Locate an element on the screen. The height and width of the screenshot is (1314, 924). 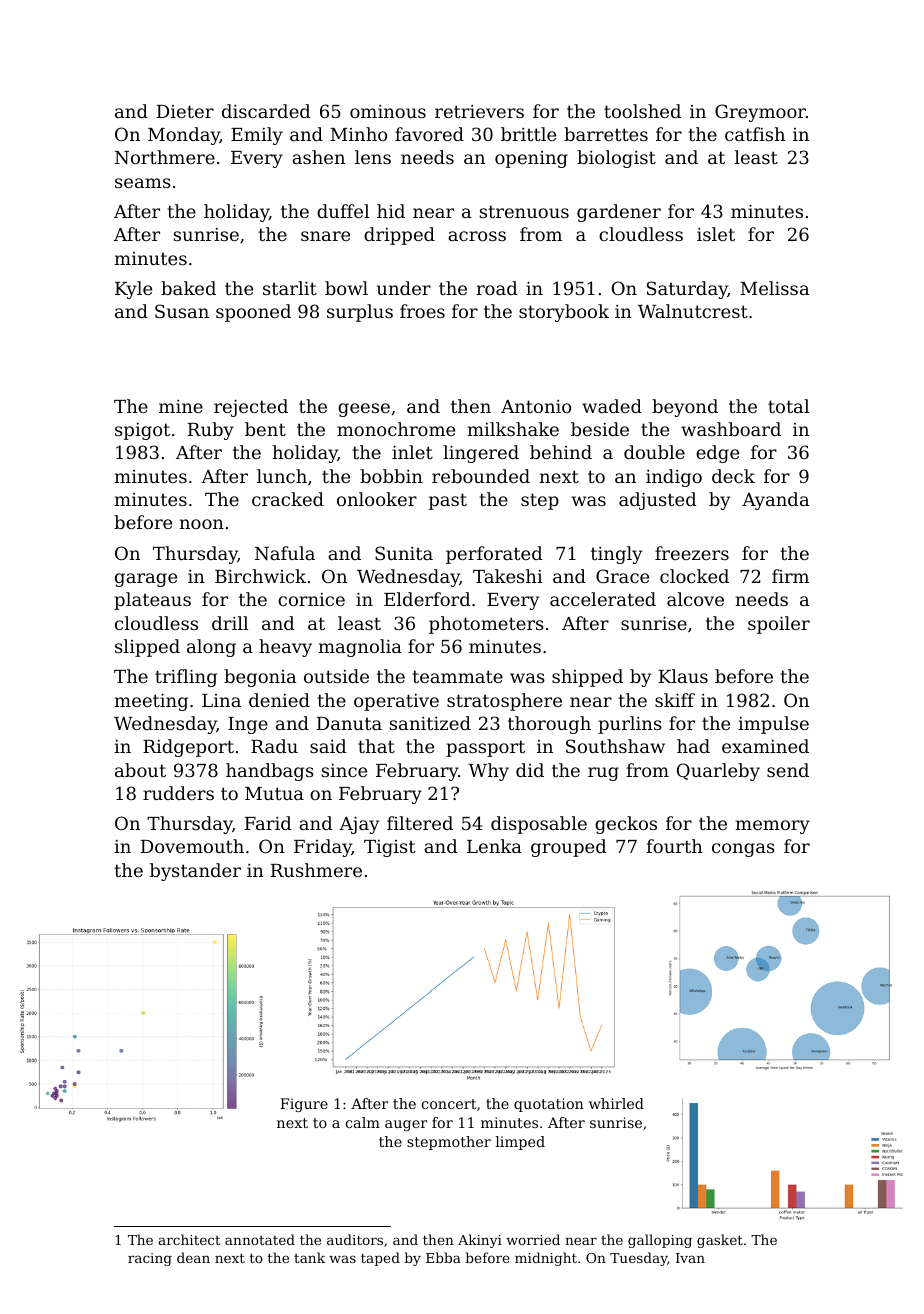
along is located at coordinates (211, 648).
